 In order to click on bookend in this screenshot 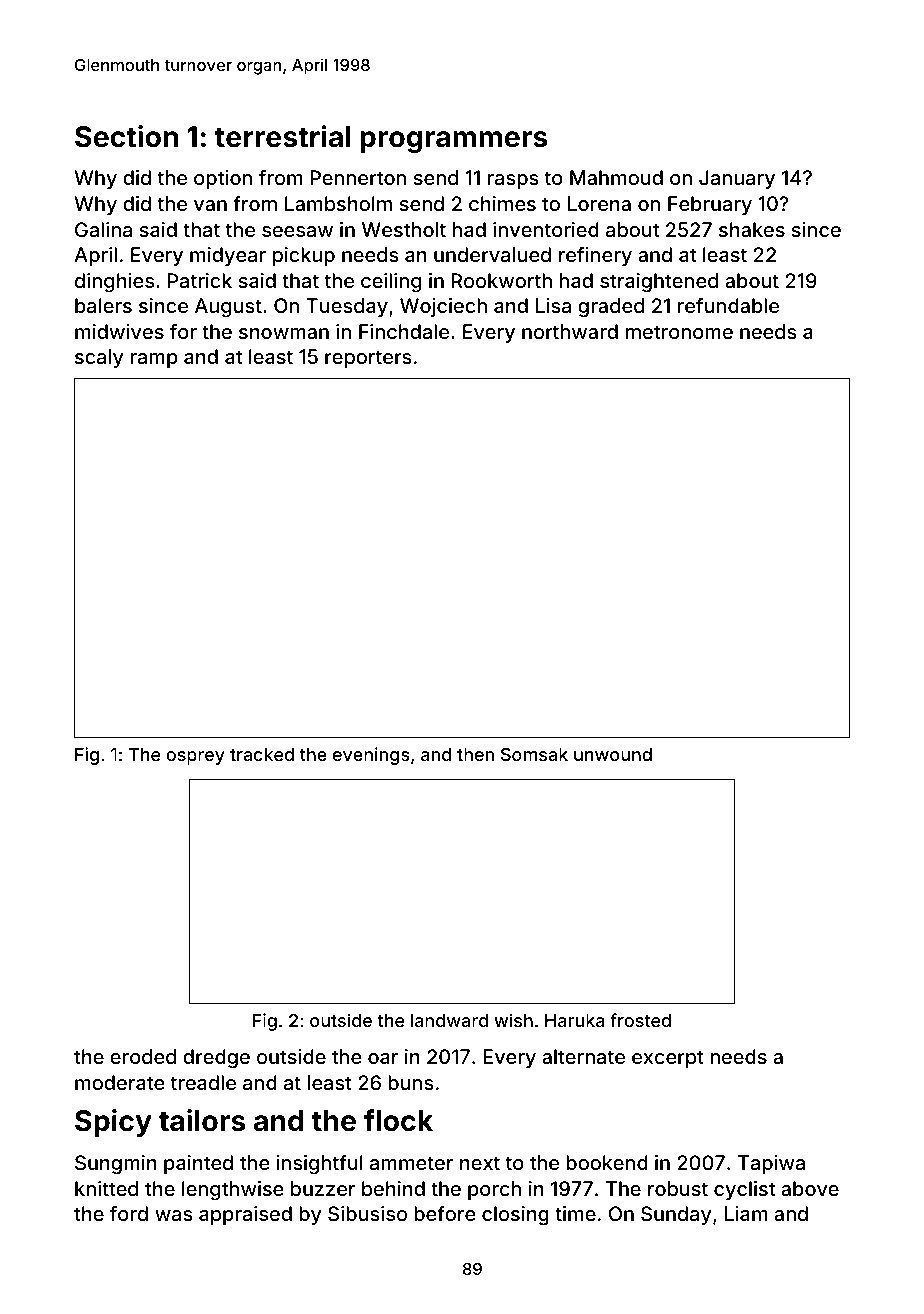, I will do `click(607, 1162)`.
